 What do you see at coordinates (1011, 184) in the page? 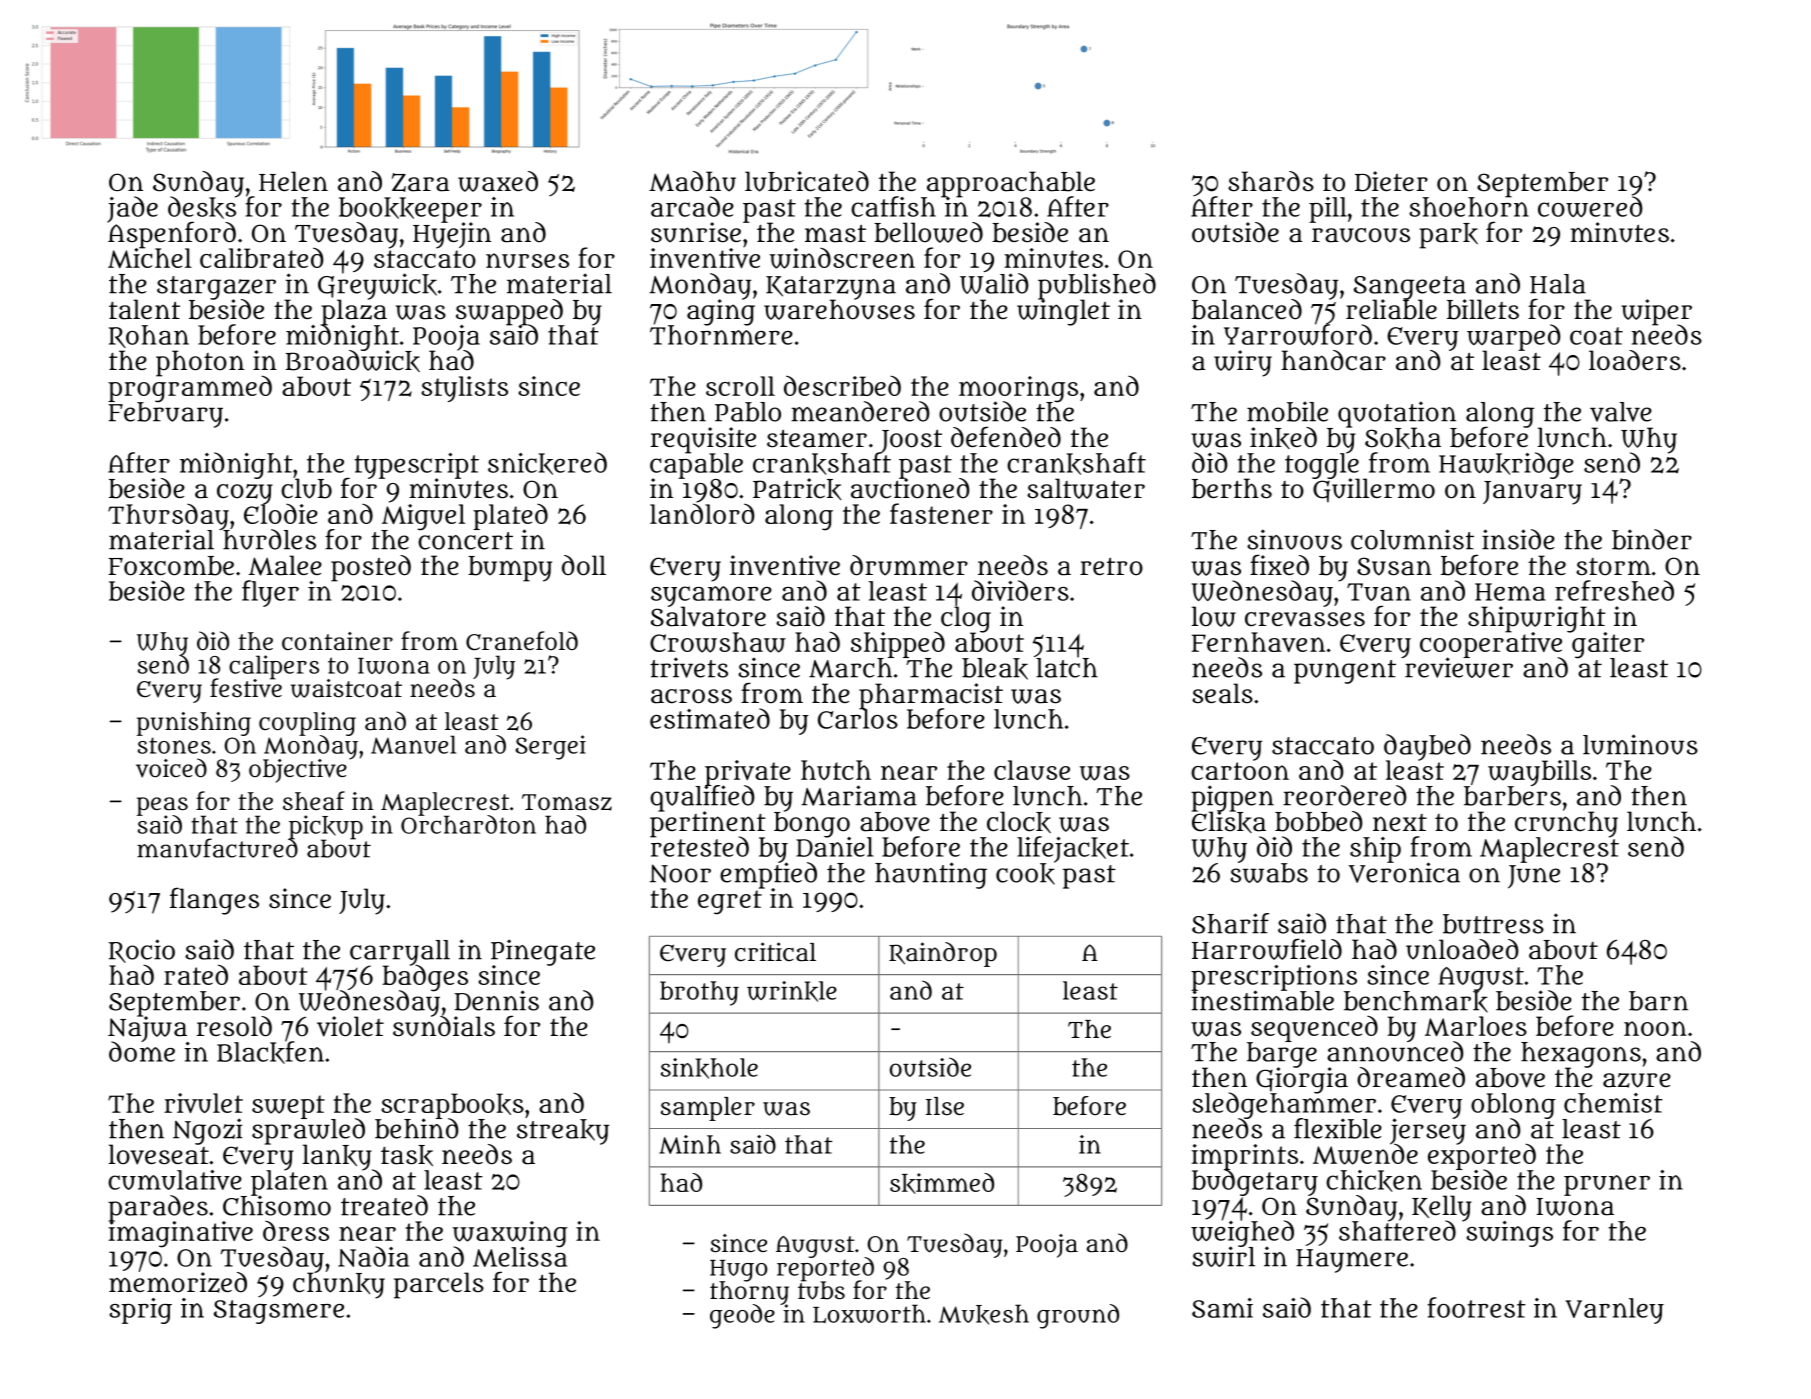
I see `approachable` at bounding box center [1011, 184].
